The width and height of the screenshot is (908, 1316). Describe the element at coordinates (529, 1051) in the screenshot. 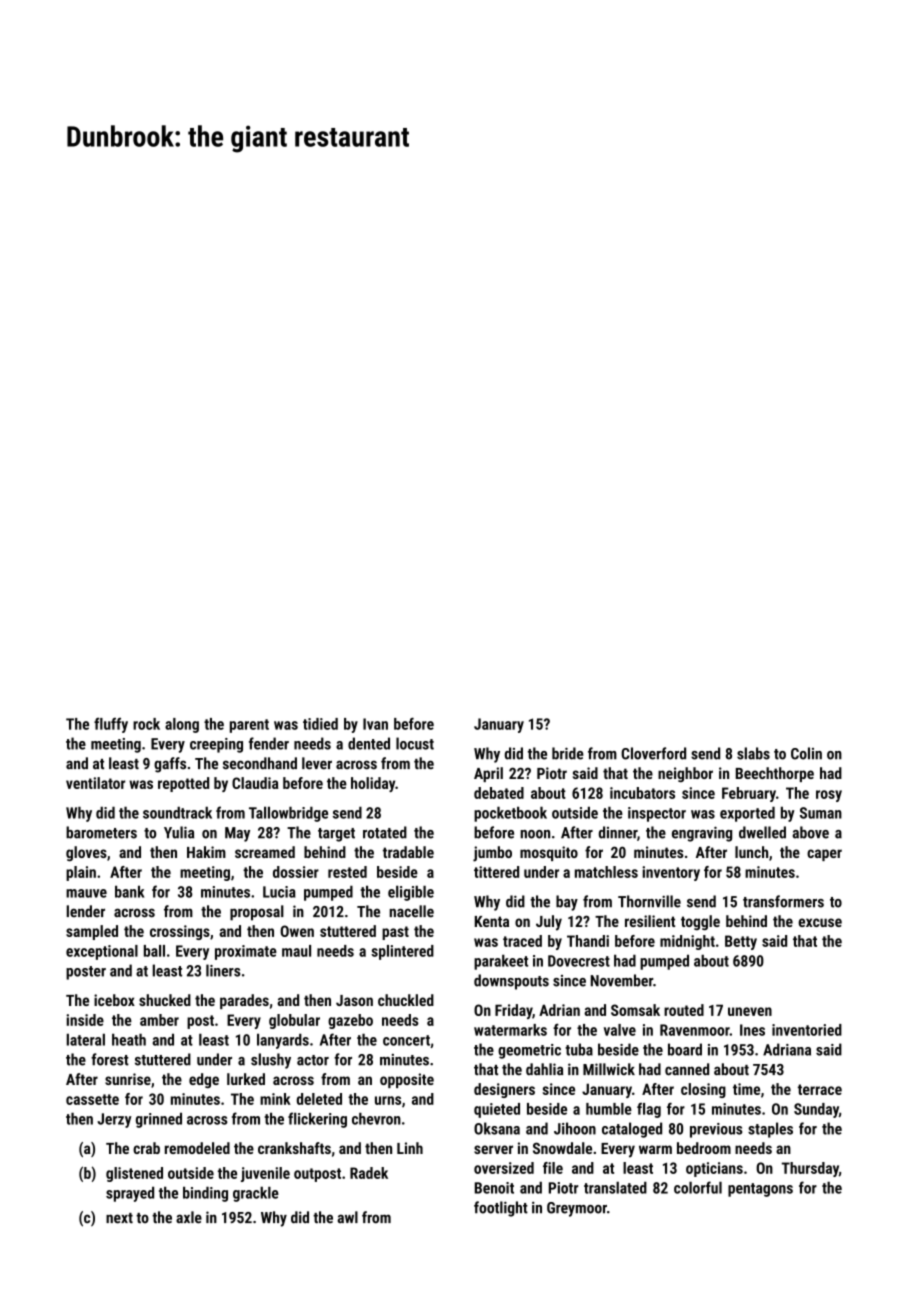

I see `geometric` at that location.
